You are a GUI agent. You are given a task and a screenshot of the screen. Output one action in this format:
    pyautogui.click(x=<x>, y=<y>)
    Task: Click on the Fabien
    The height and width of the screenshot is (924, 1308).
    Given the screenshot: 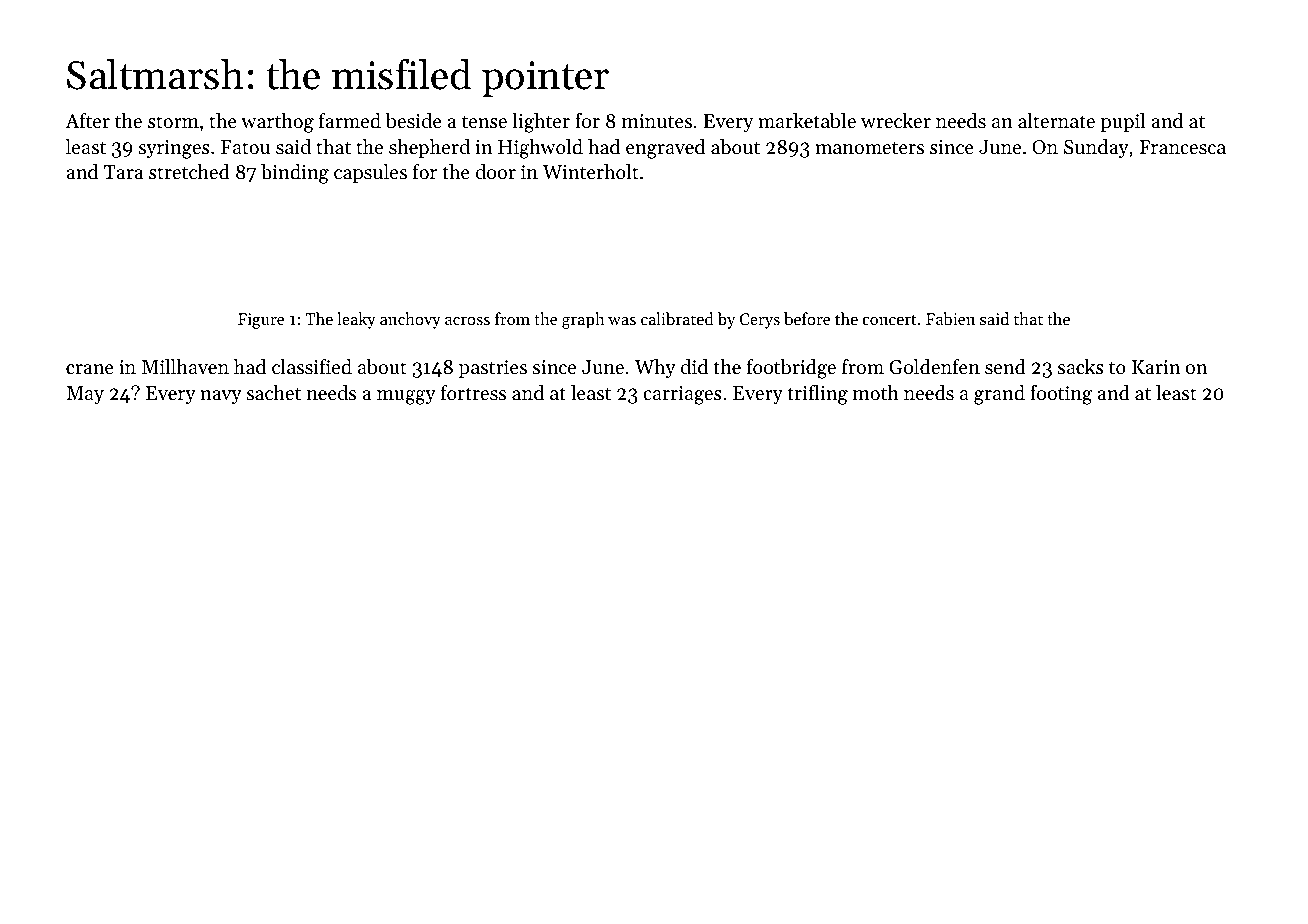 What is the action you would take?
    pyautogui.click(x=950, y=318)
